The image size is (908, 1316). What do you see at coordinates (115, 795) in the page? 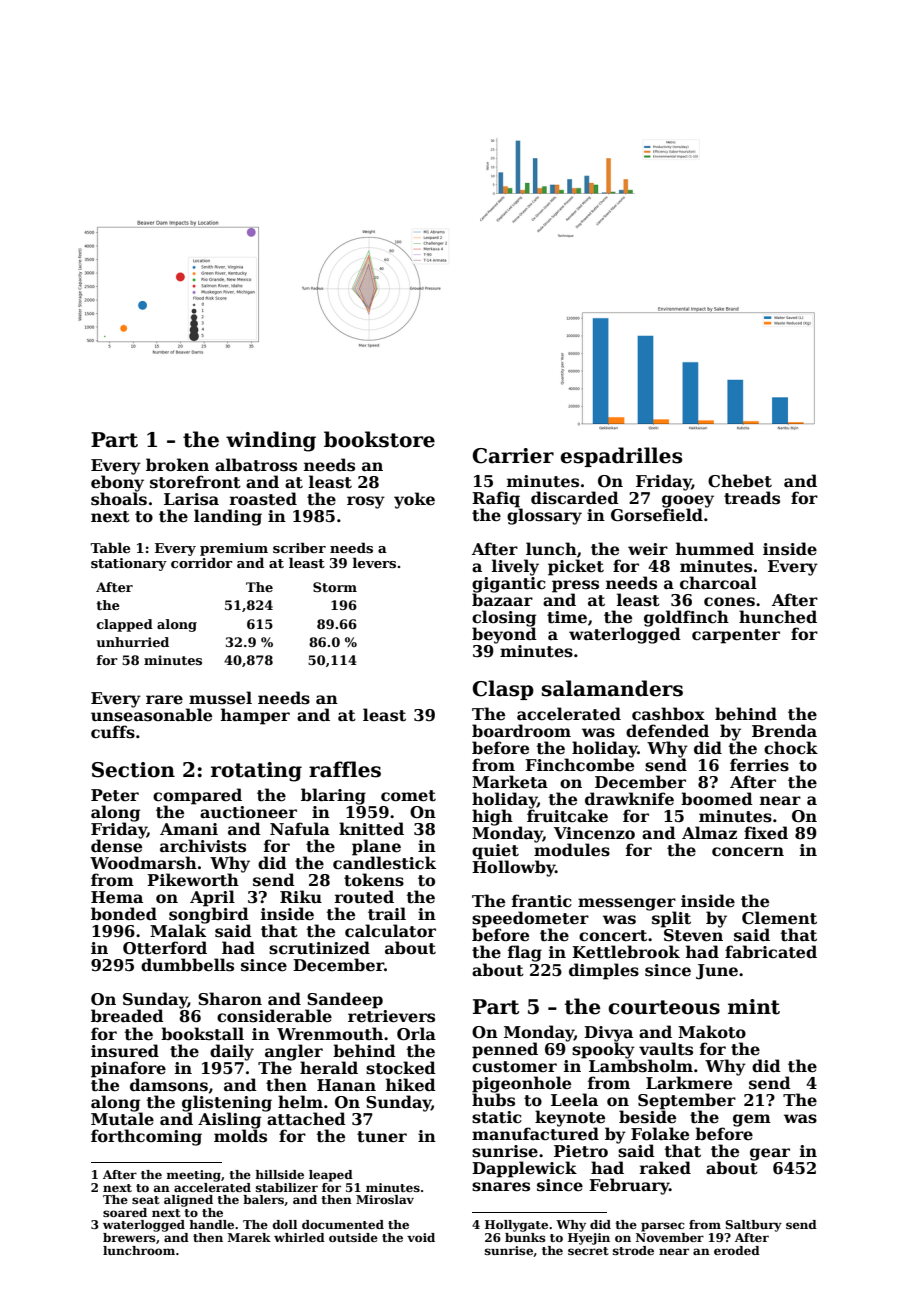
I see `Peter` at bounding box center [115, 795].
